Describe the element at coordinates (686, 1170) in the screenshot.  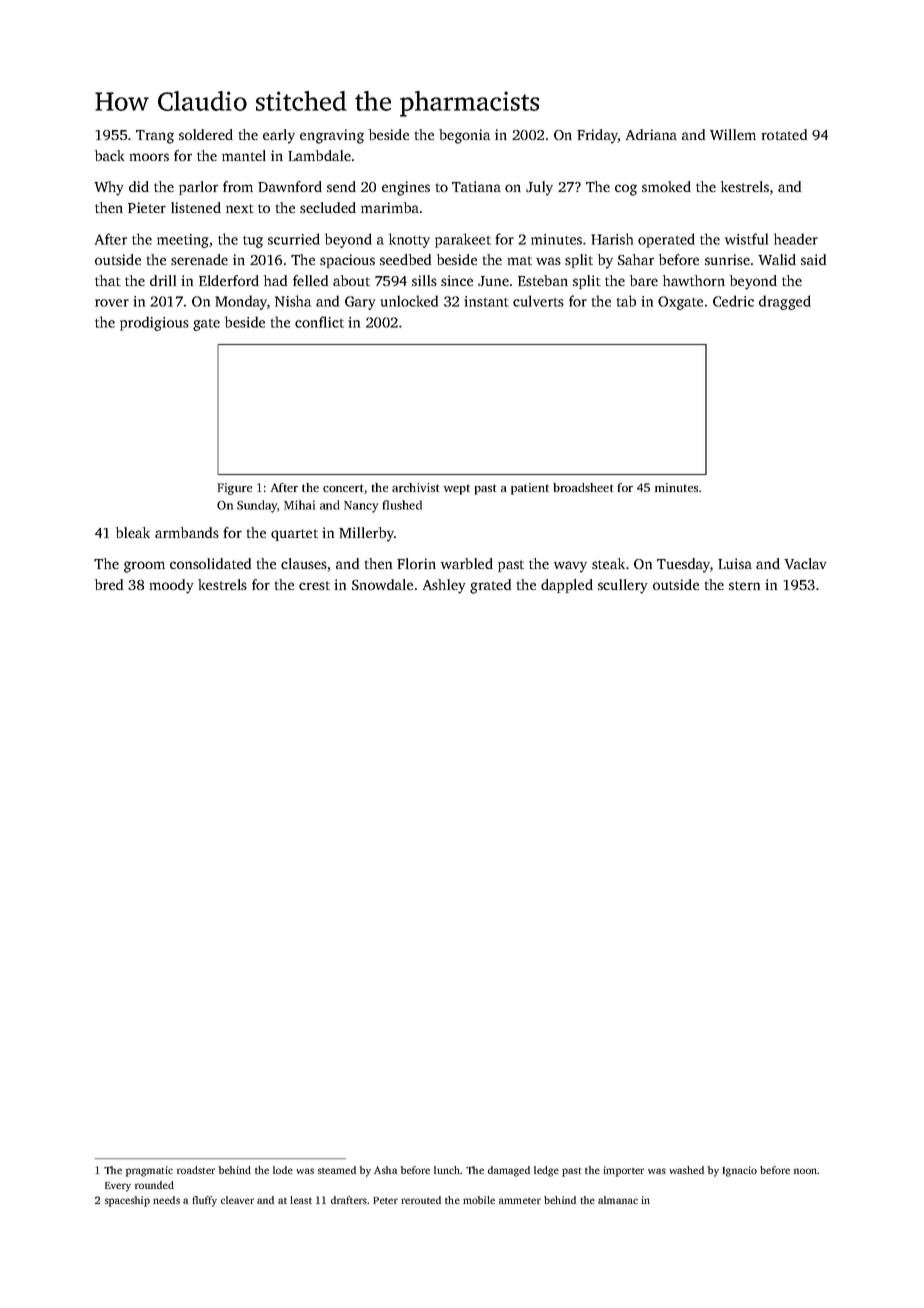
I see `washed` at that location.
